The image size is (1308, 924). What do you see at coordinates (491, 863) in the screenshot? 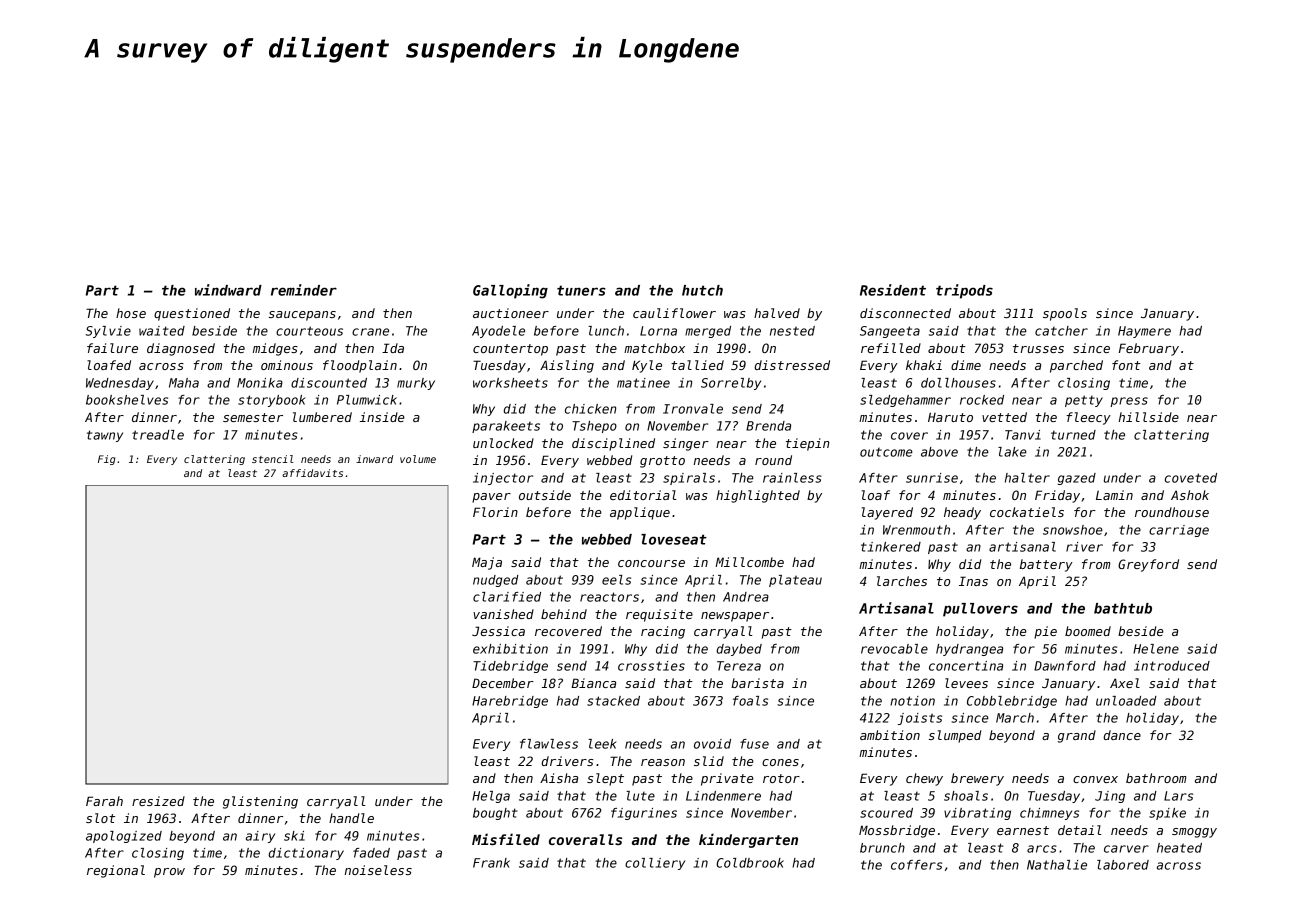
I see `Frank` at bounding box center [491, 863].
